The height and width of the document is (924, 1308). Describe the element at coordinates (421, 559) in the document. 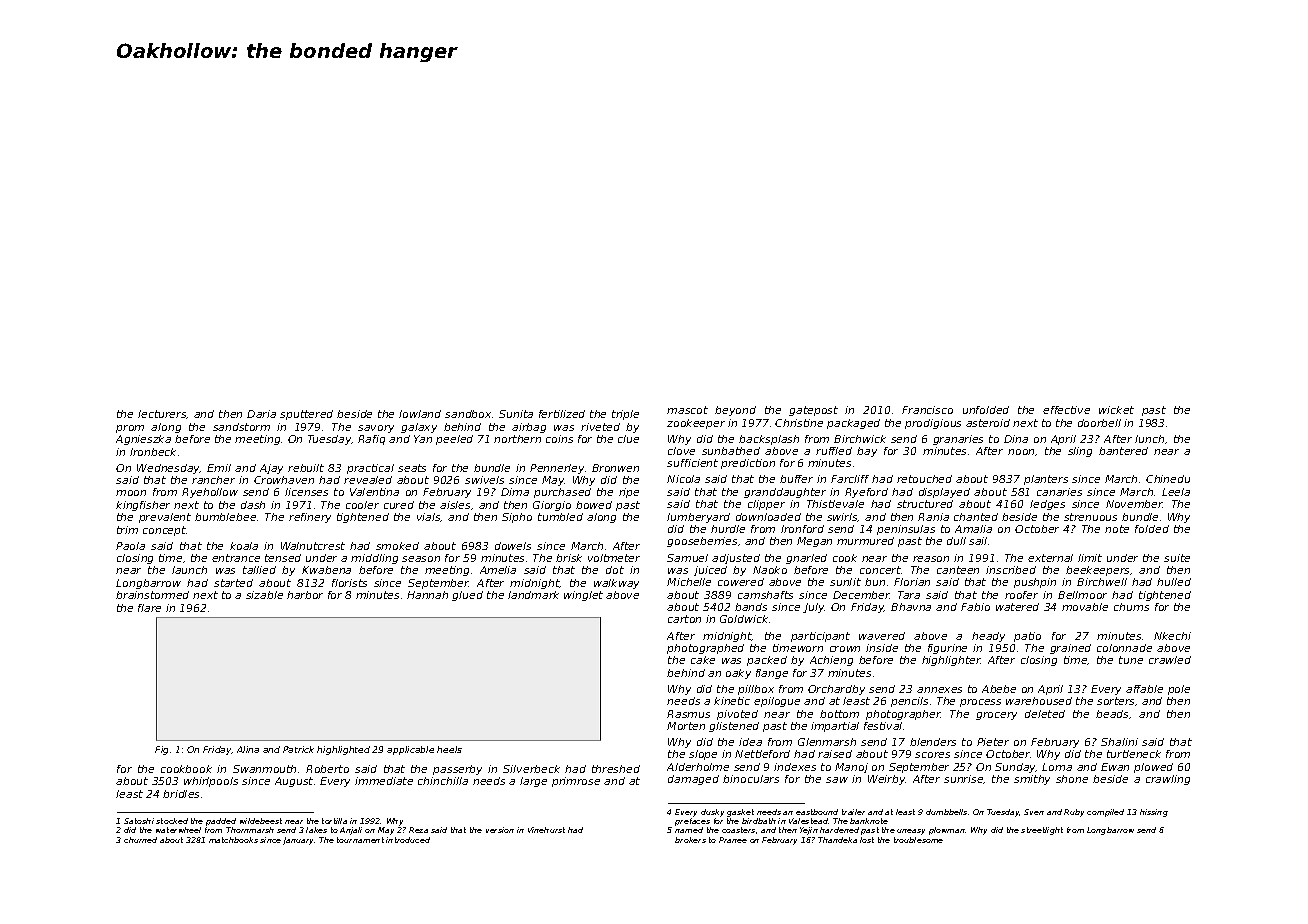

I see `season` at that location.
